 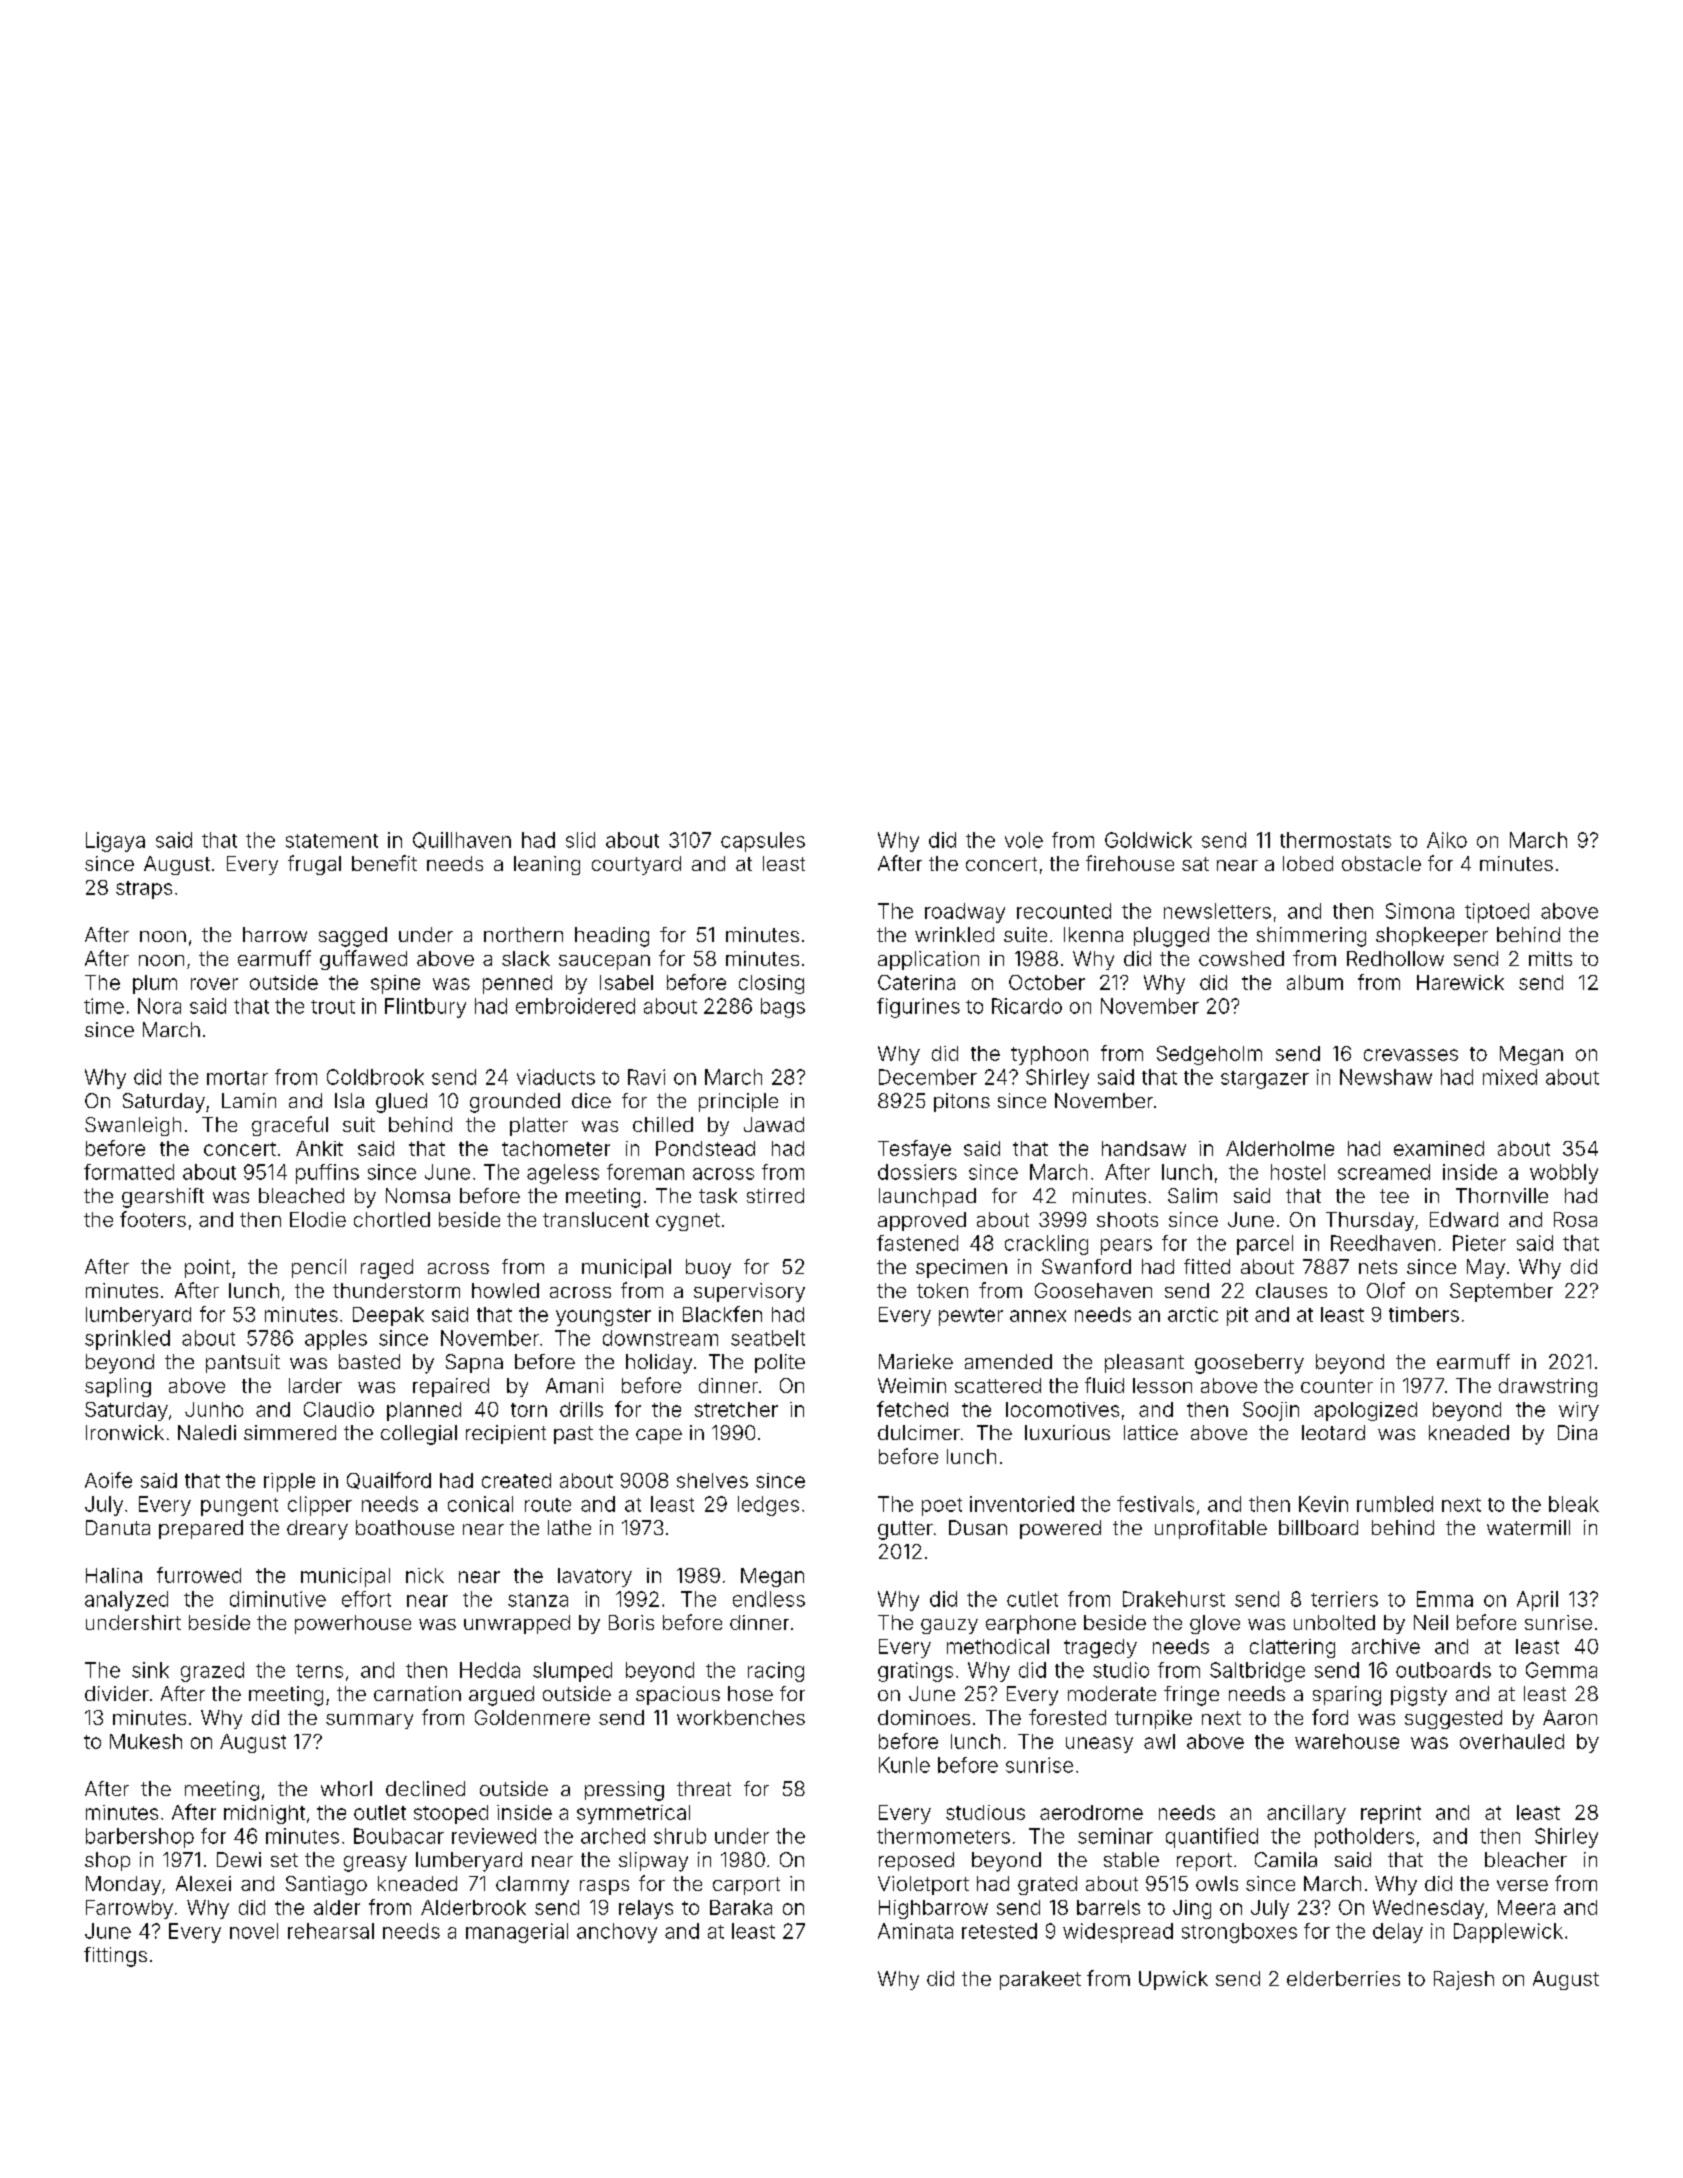 I want to click on Harewick, so click(x=1460, y=982).
